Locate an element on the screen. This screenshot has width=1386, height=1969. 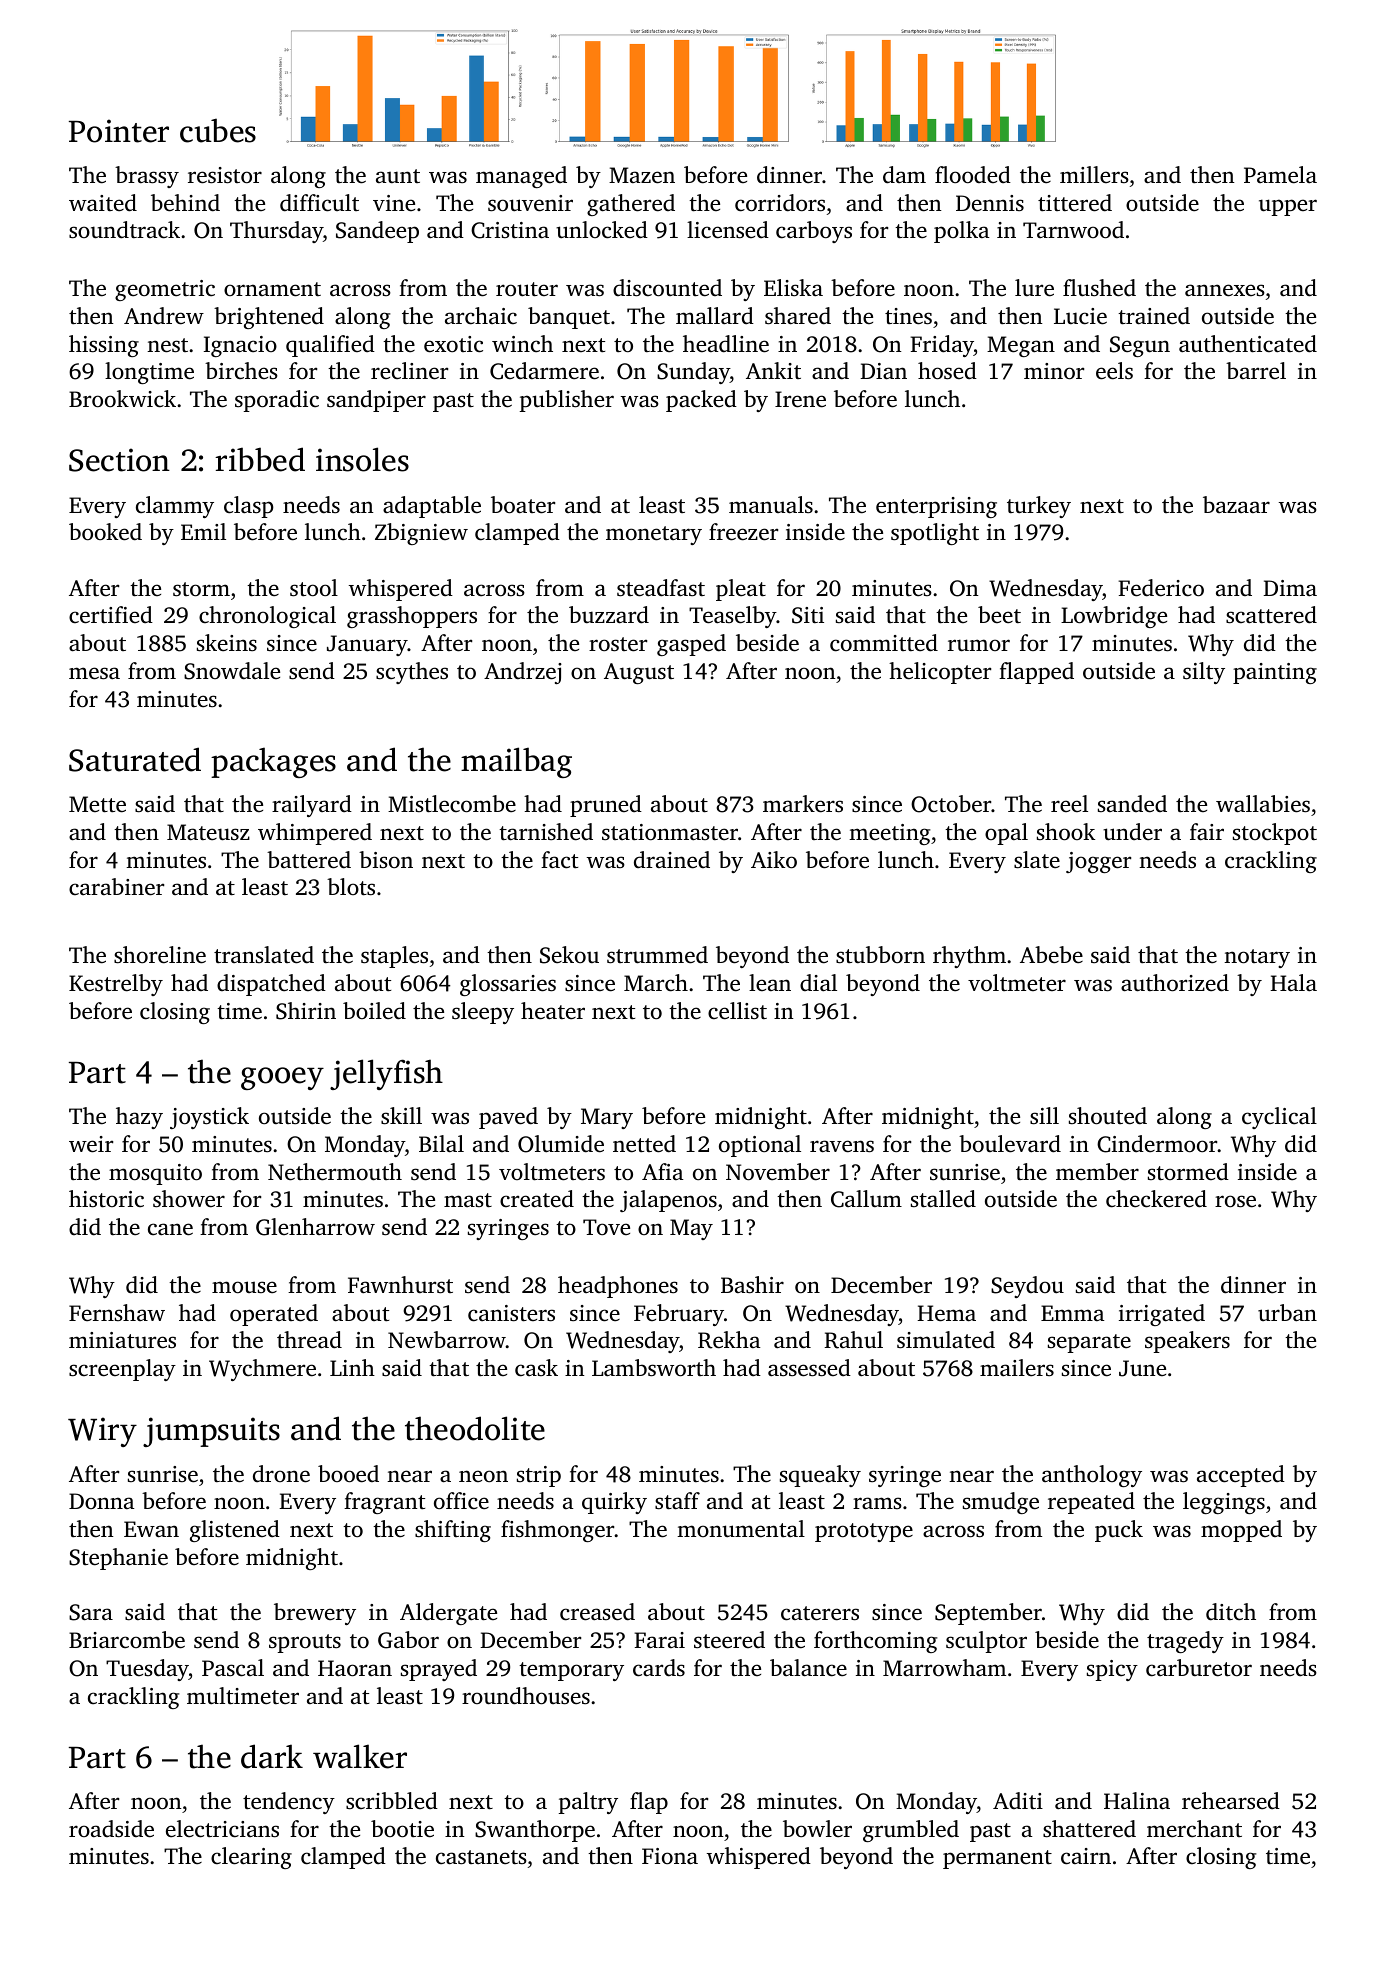
ravens is located at coordinates (842, 1146).
